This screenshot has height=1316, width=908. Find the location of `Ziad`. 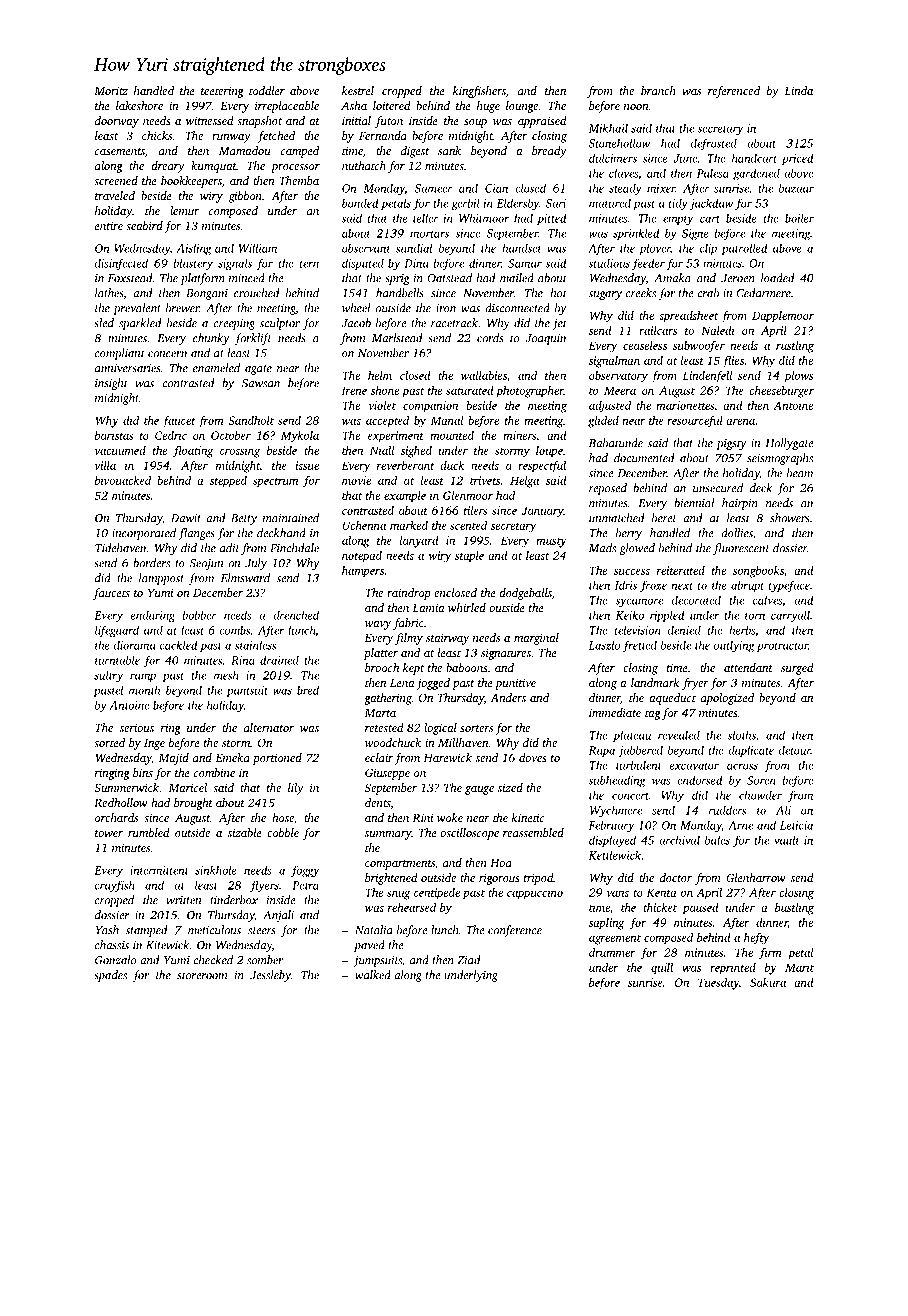

Ziad is located at coordinates (469, 960).
